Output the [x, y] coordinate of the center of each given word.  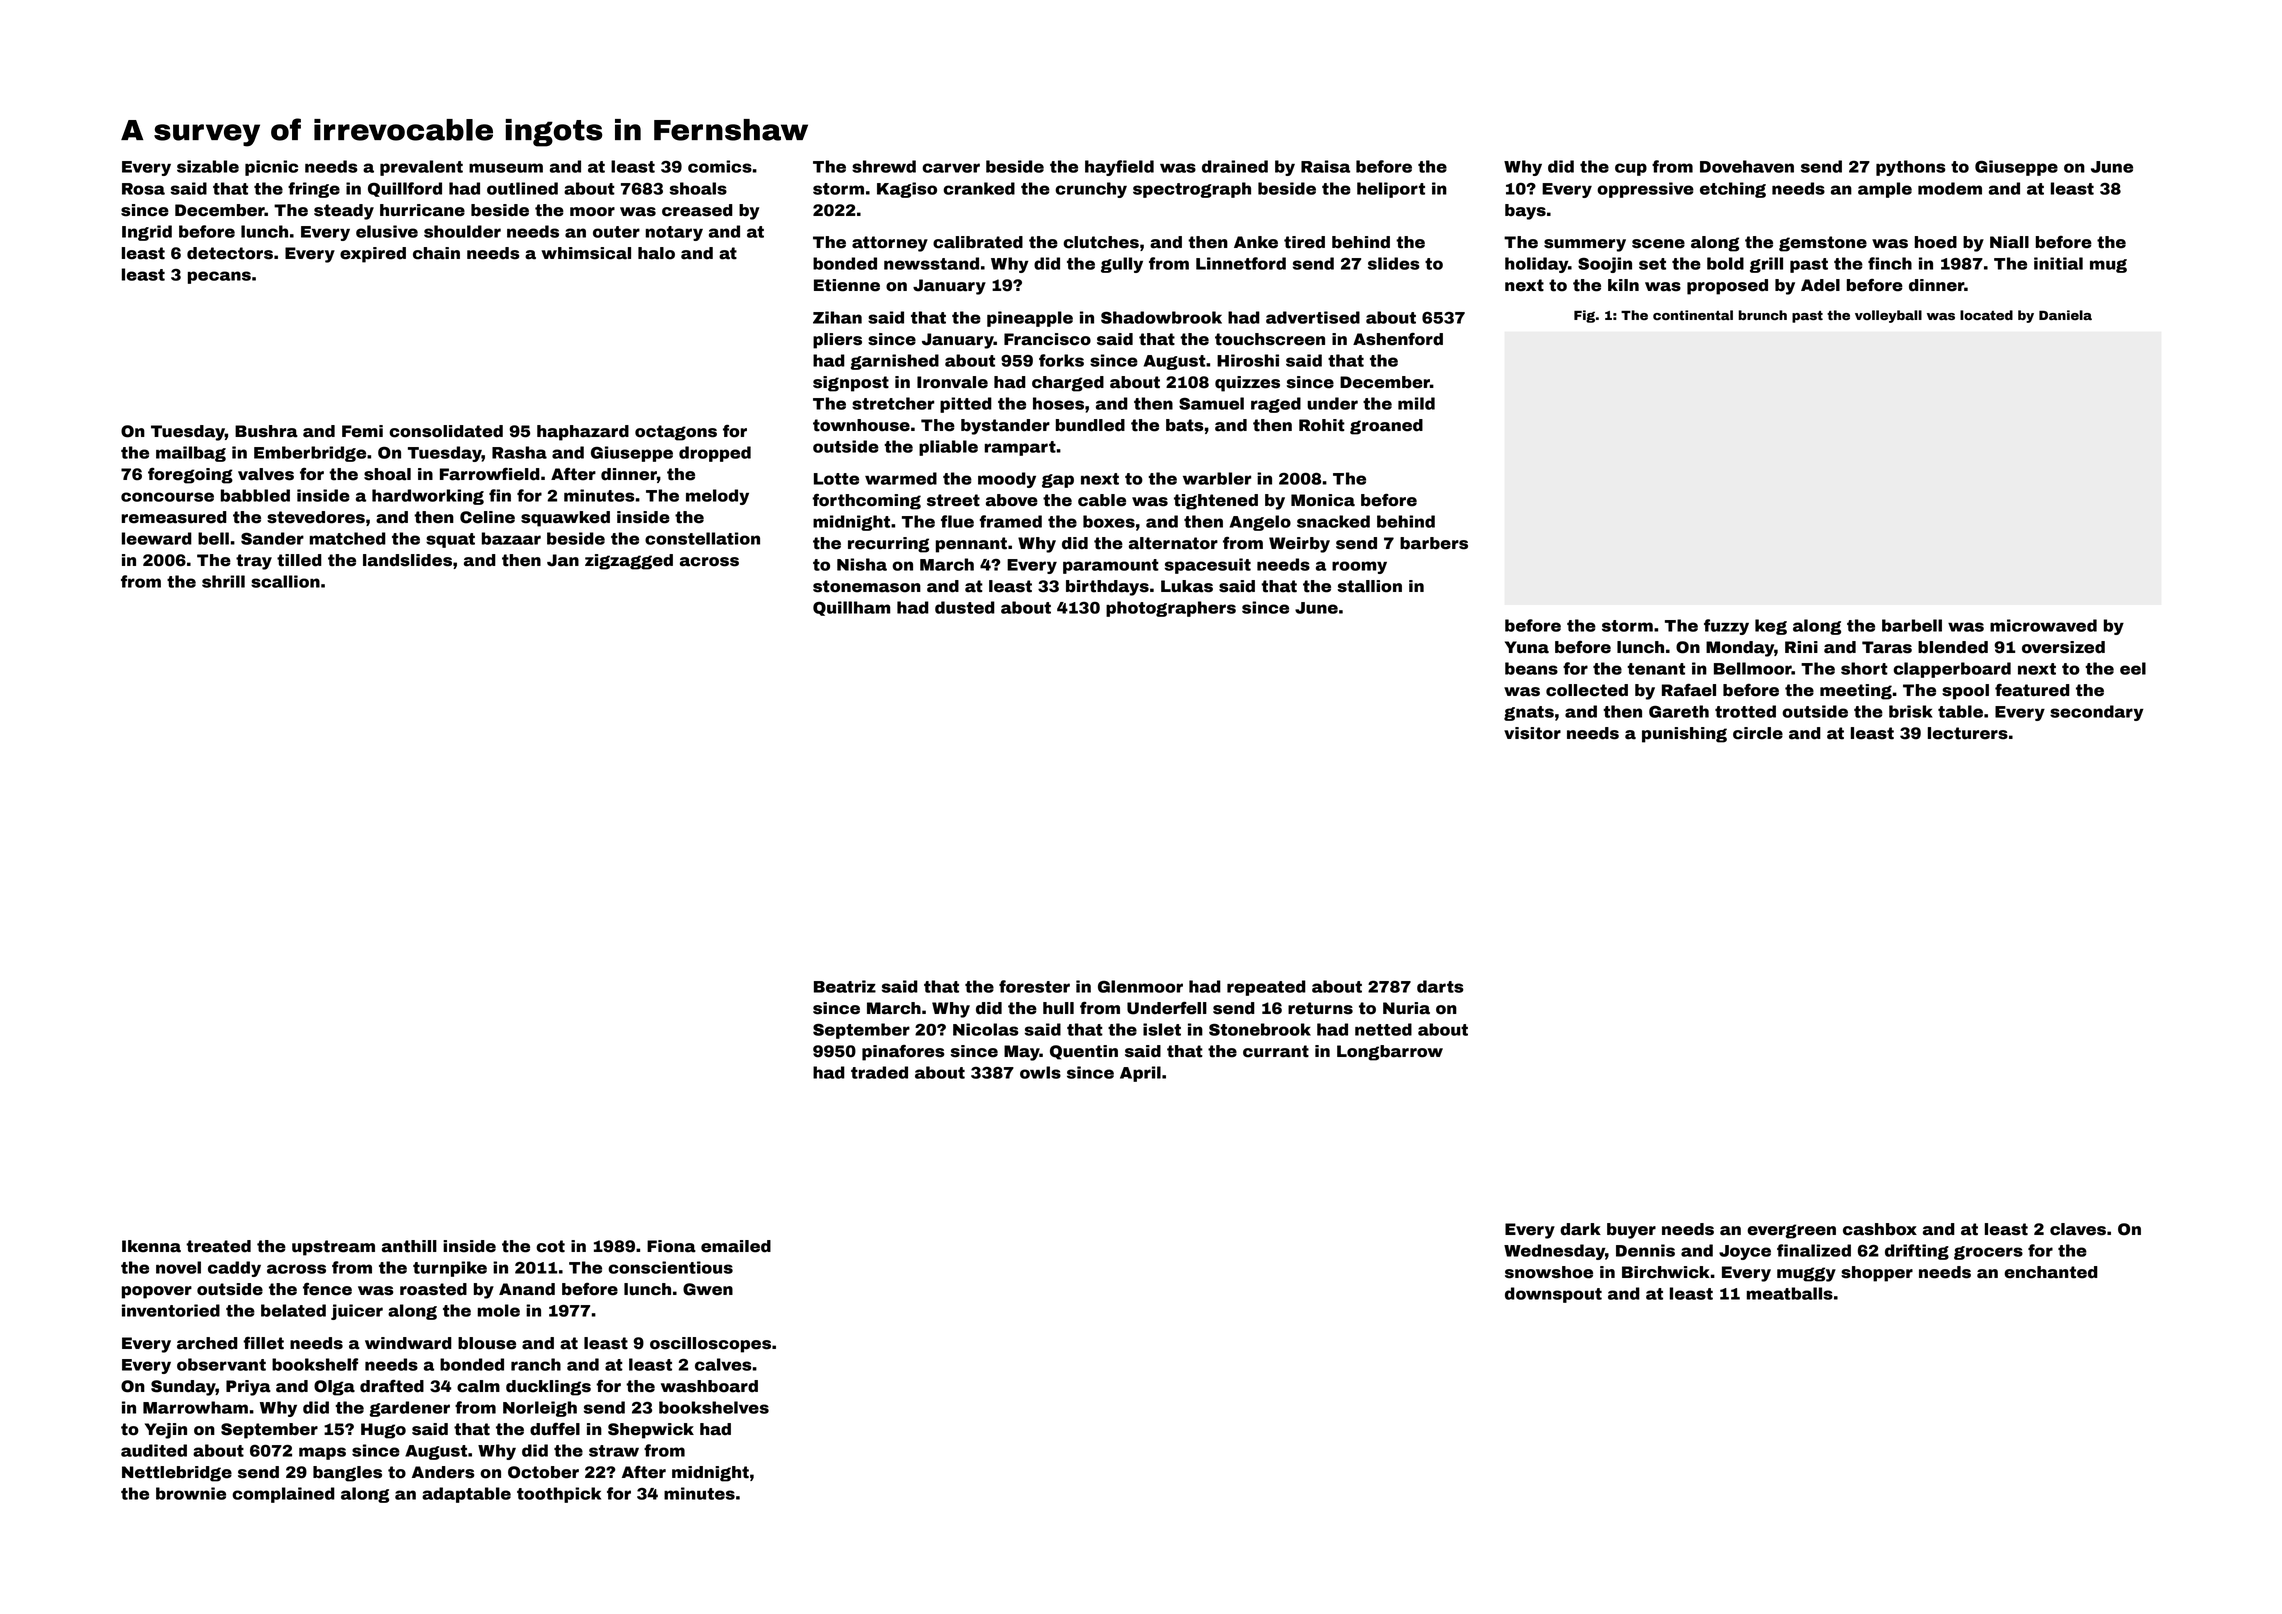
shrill [223, 581]
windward [408, 1343]
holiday [1536, 265]
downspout [1553, 1295]
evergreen [1791, 1231]
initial [2058, 263]
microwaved [2043, 625]
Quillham [851, 608]
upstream [333, 1248]
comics [720, 166]
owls [1040, 1072]
